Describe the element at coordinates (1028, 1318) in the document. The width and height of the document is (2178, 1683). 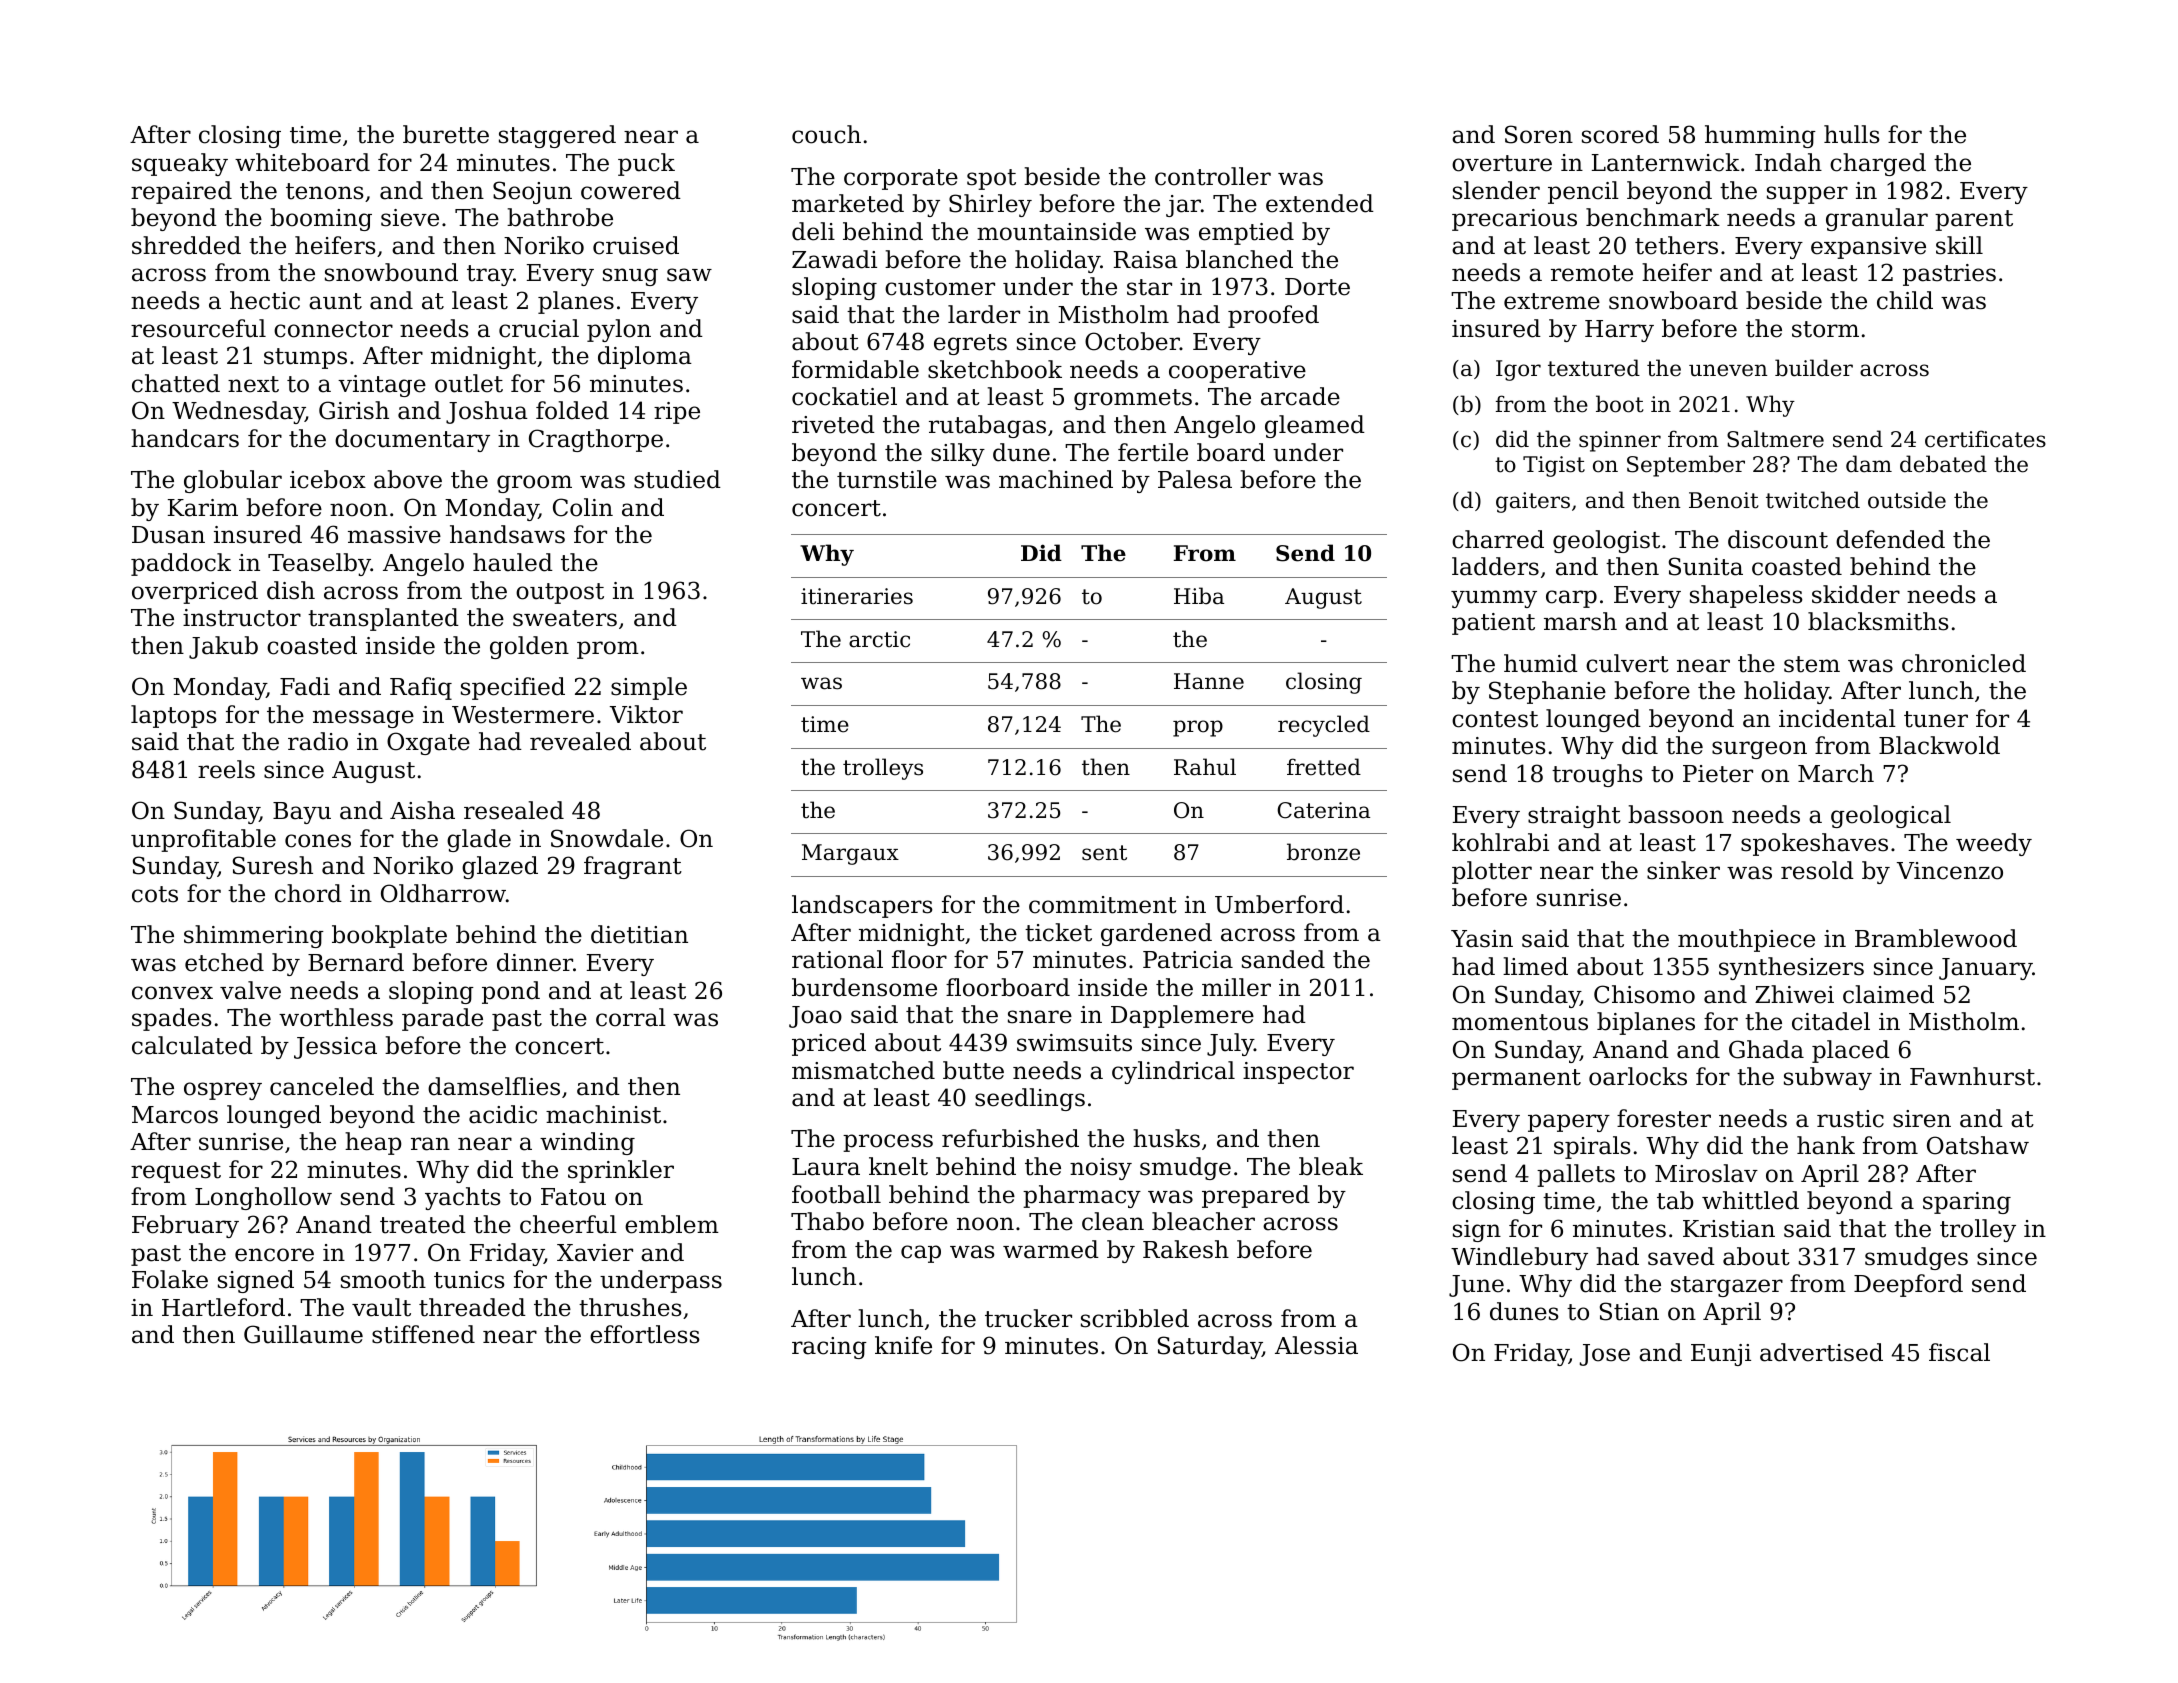
I see `trucker` at that location.
